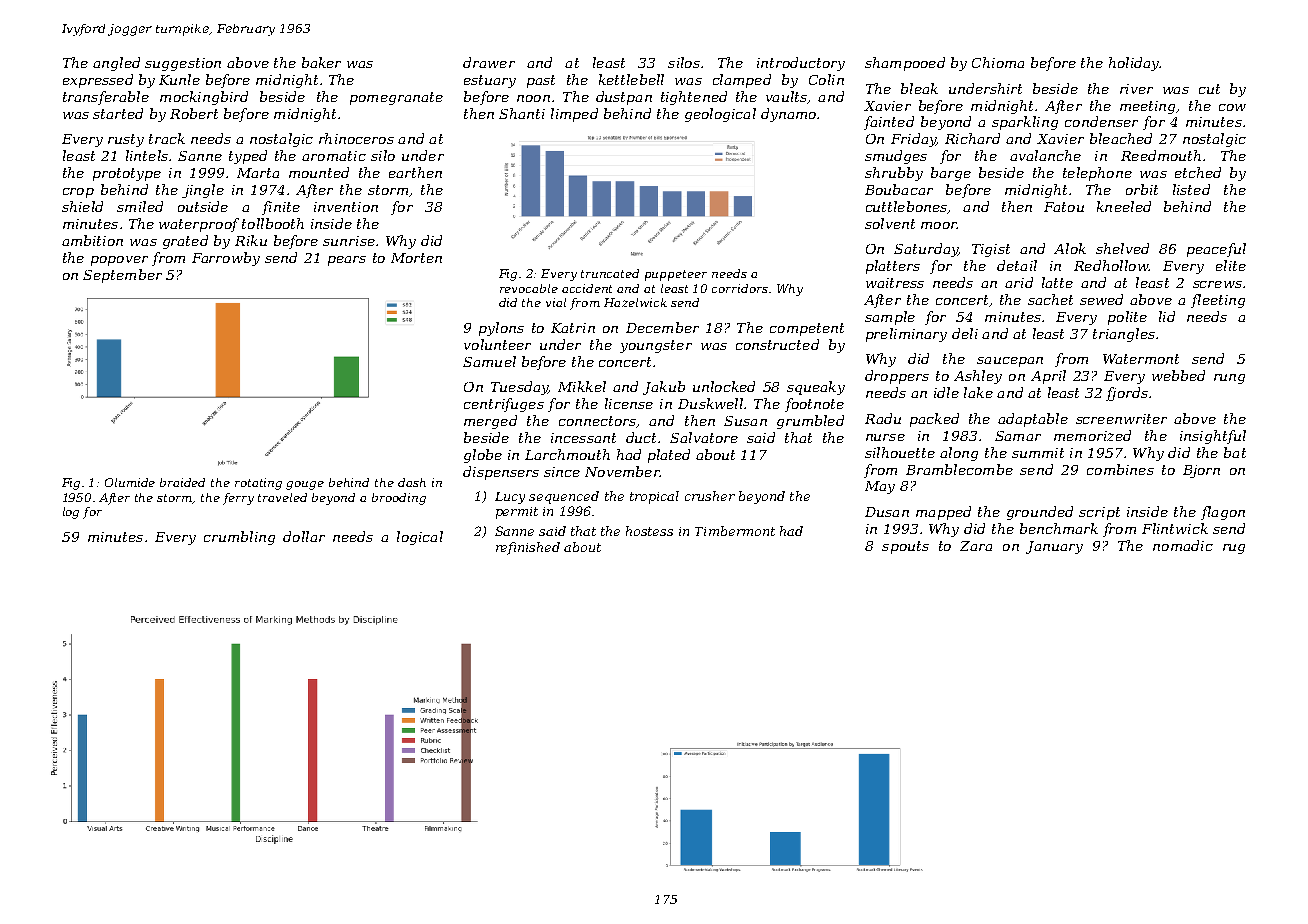 This image has height=924, width=1308. What do you see at coordinates (489, 361) in the image?
I see `Samuel` at bounding box center [489, 361].
